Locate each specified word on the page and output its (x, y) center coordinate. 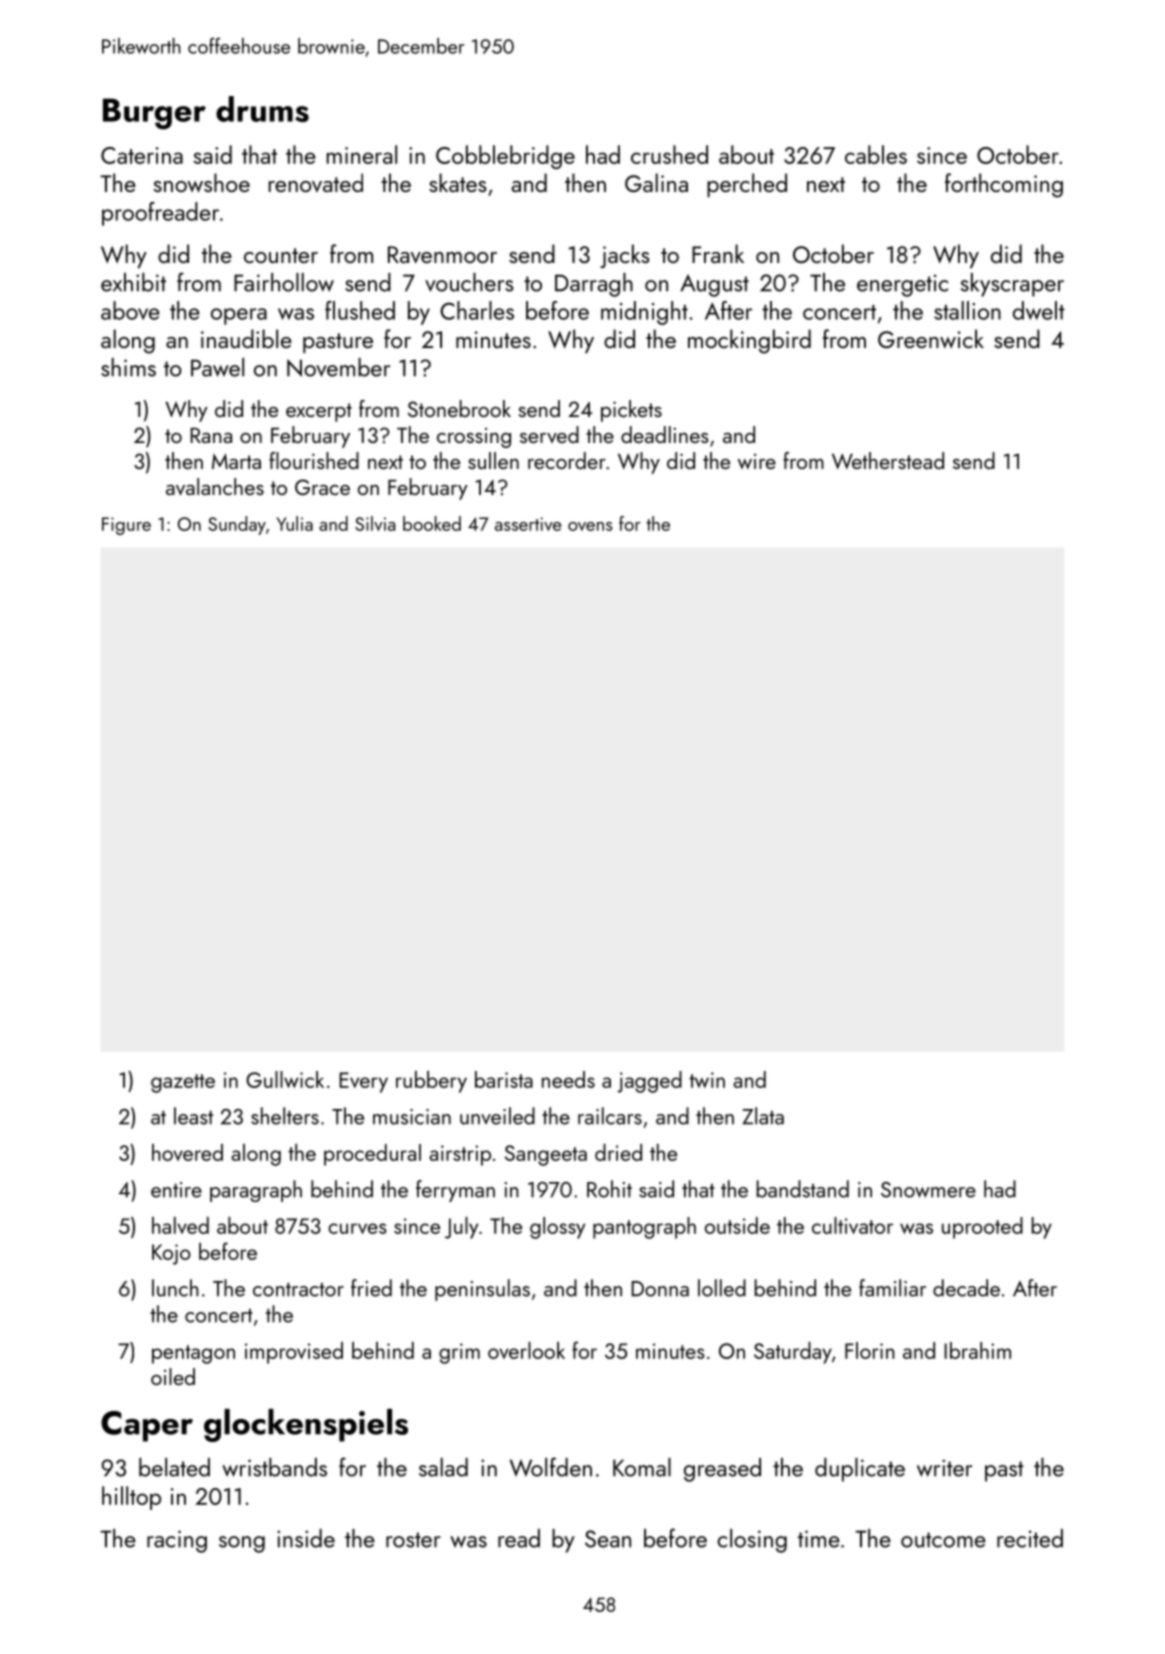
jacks (625, 256)
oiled (173, 1376)
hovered (187, 1152)
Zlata (763, 1116)
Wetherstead (888, 460)
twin (707, 1080)
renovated (316, 182)
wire (757, 461)
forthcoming (1004, 185)
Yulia (295, 523)
